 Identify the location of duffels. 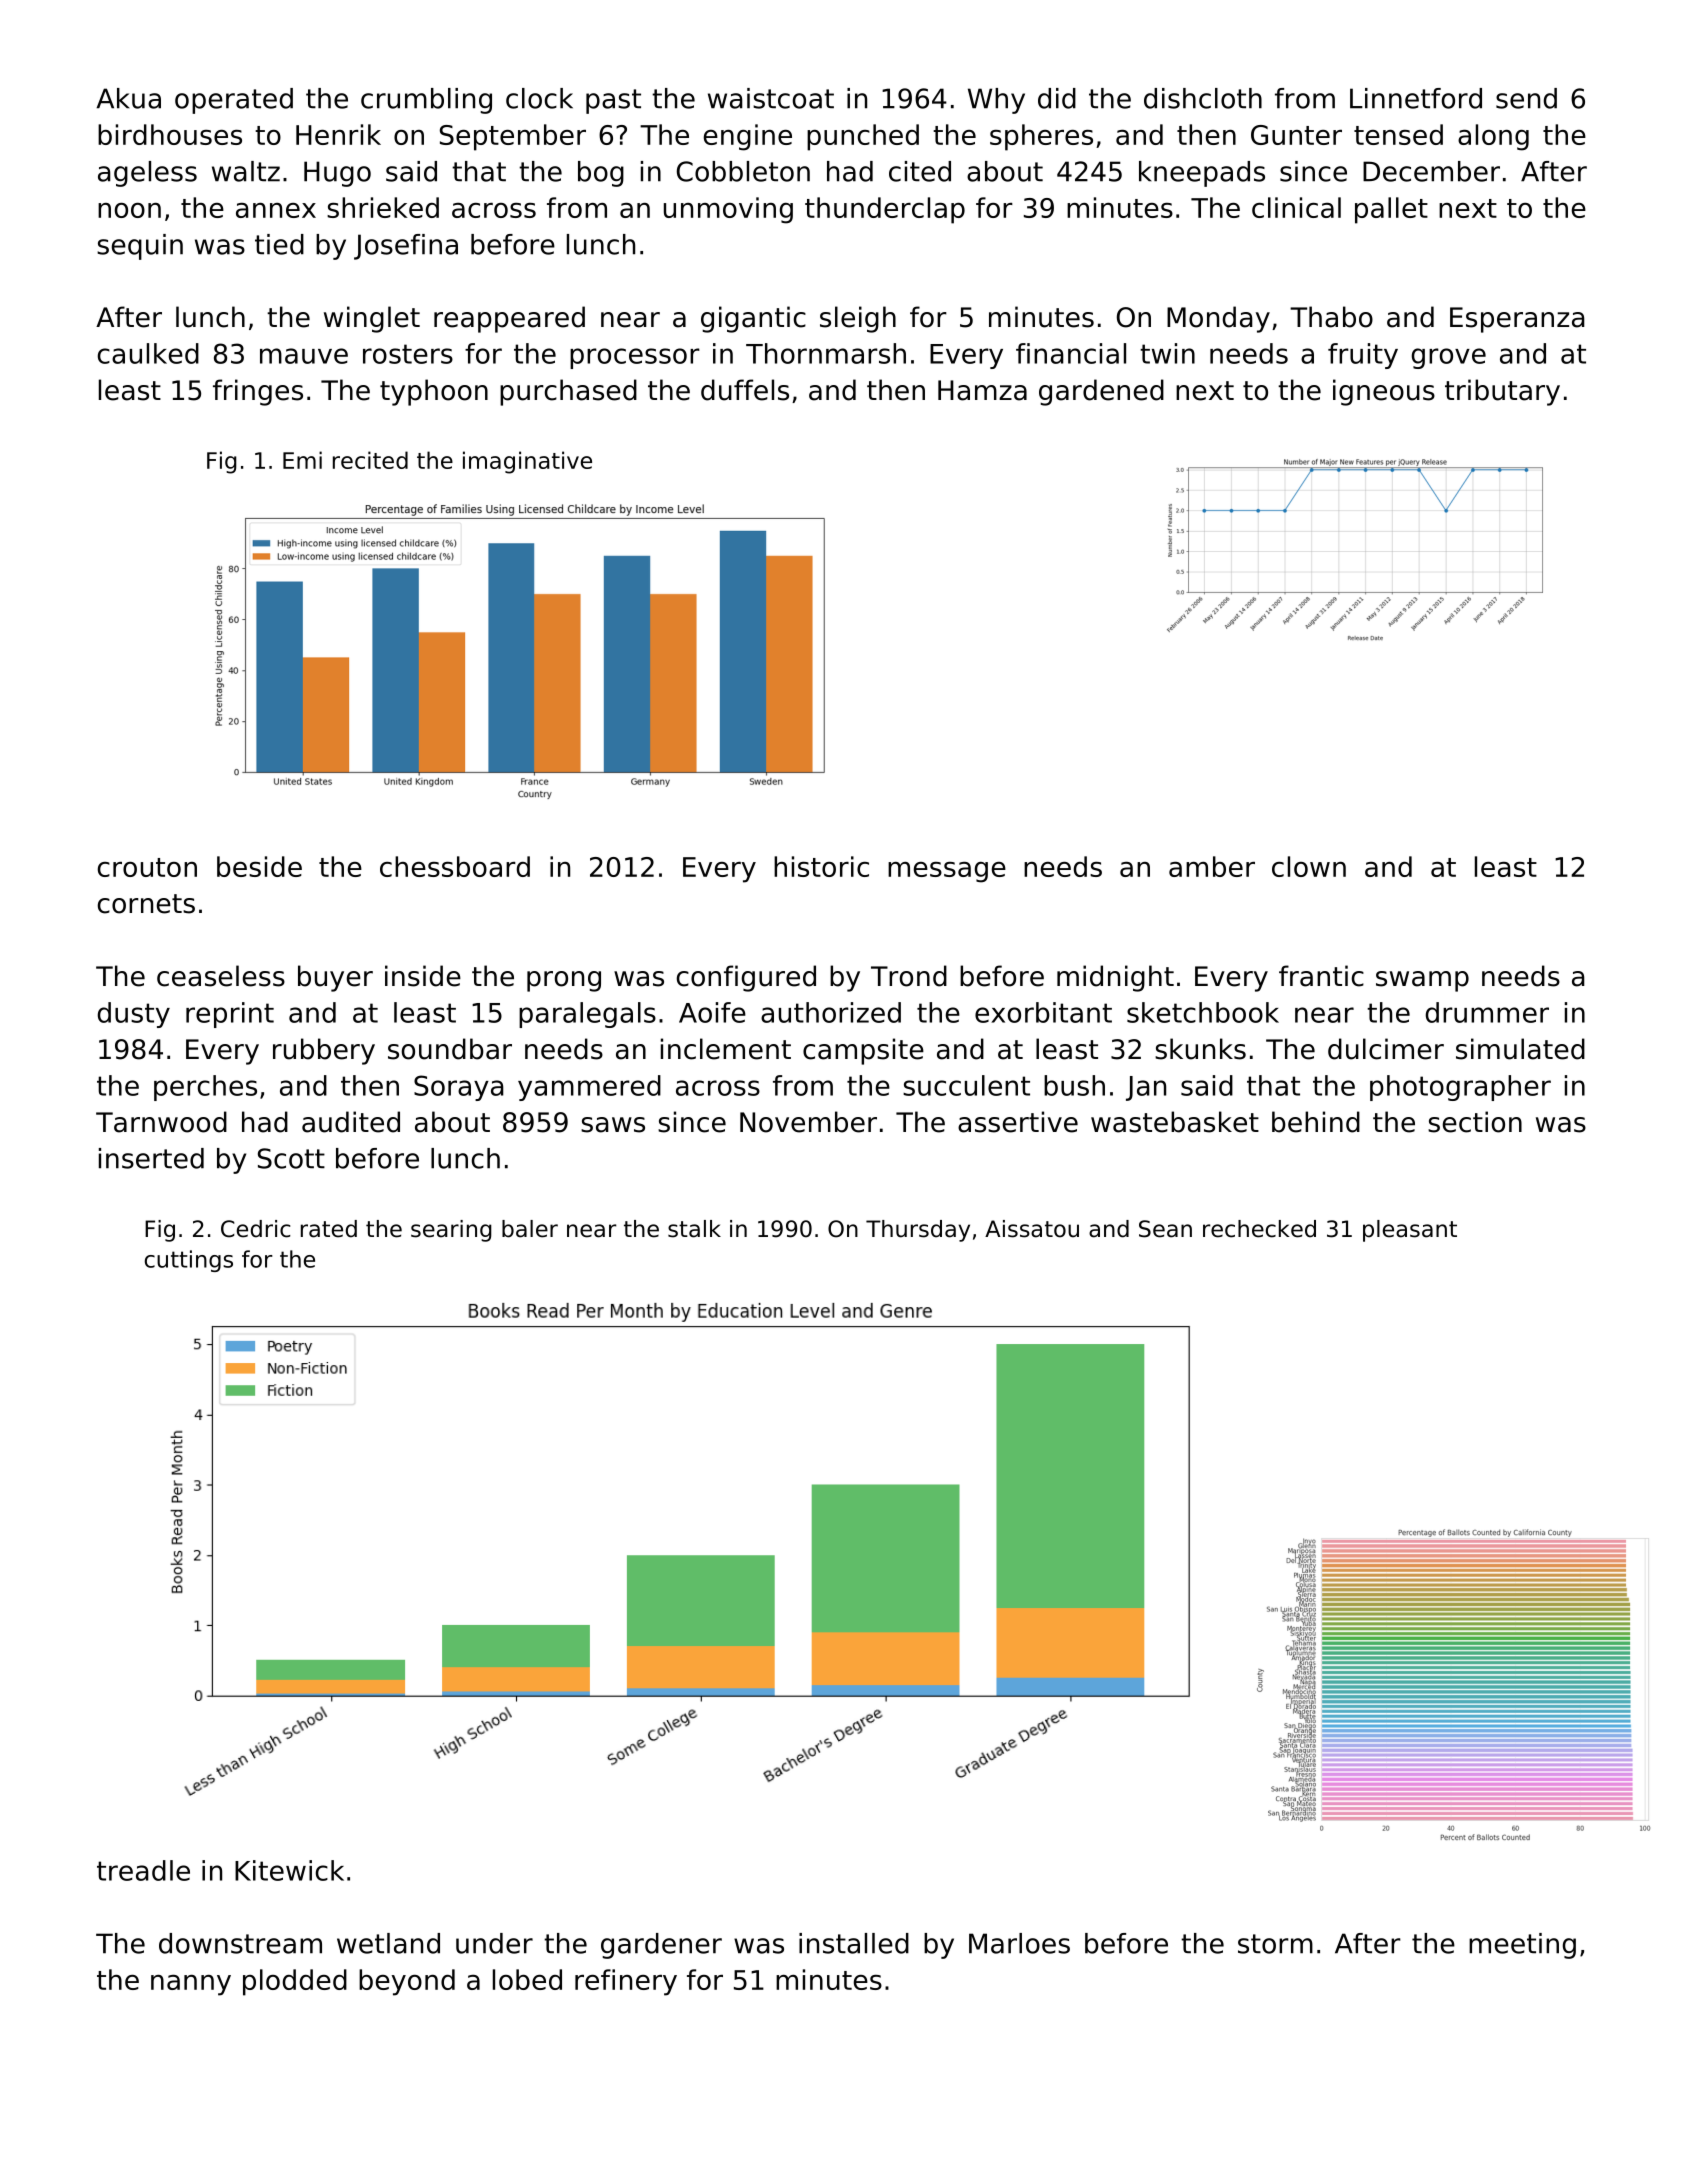
(745, 390).
